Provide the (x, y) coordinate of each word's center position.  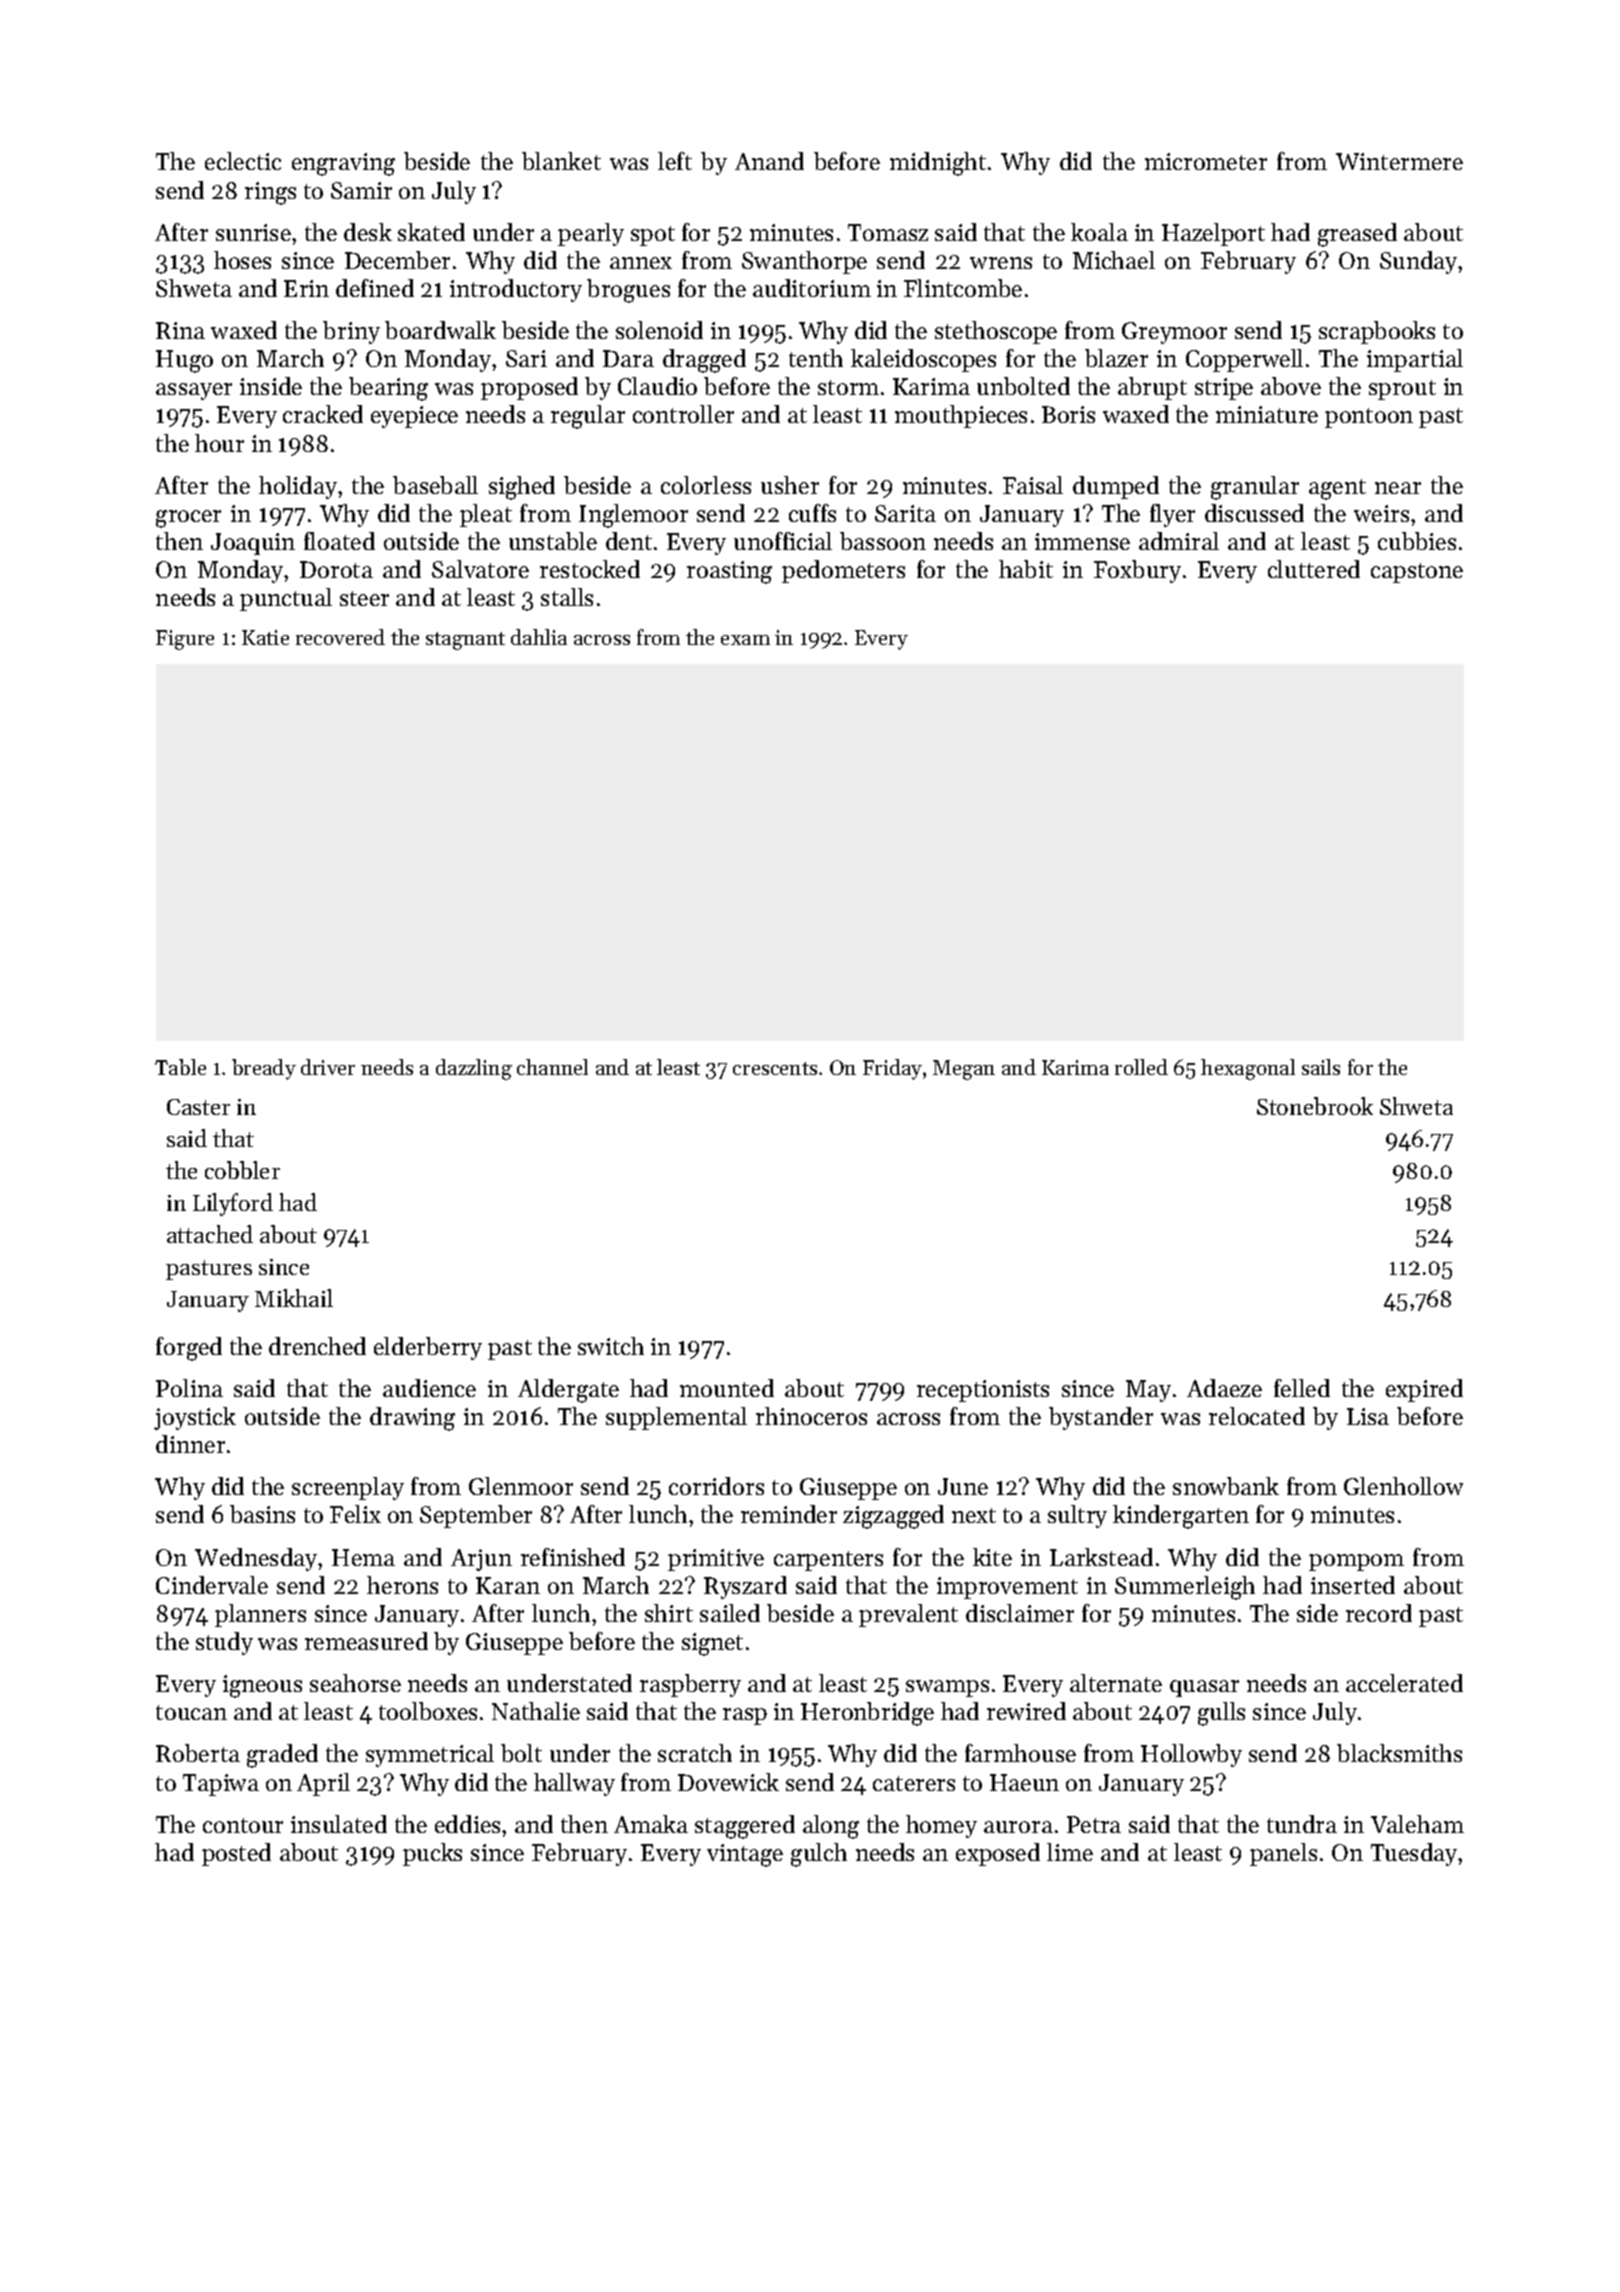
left (675, 161)
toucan (191, 1712)
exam (745, 640)
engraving (343, 164)
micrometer (1206, 161)
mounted (727, 1388)
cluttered (1314, 569)
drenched (317, 1346)
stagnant (465, 641)
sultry (1077, 1516)
